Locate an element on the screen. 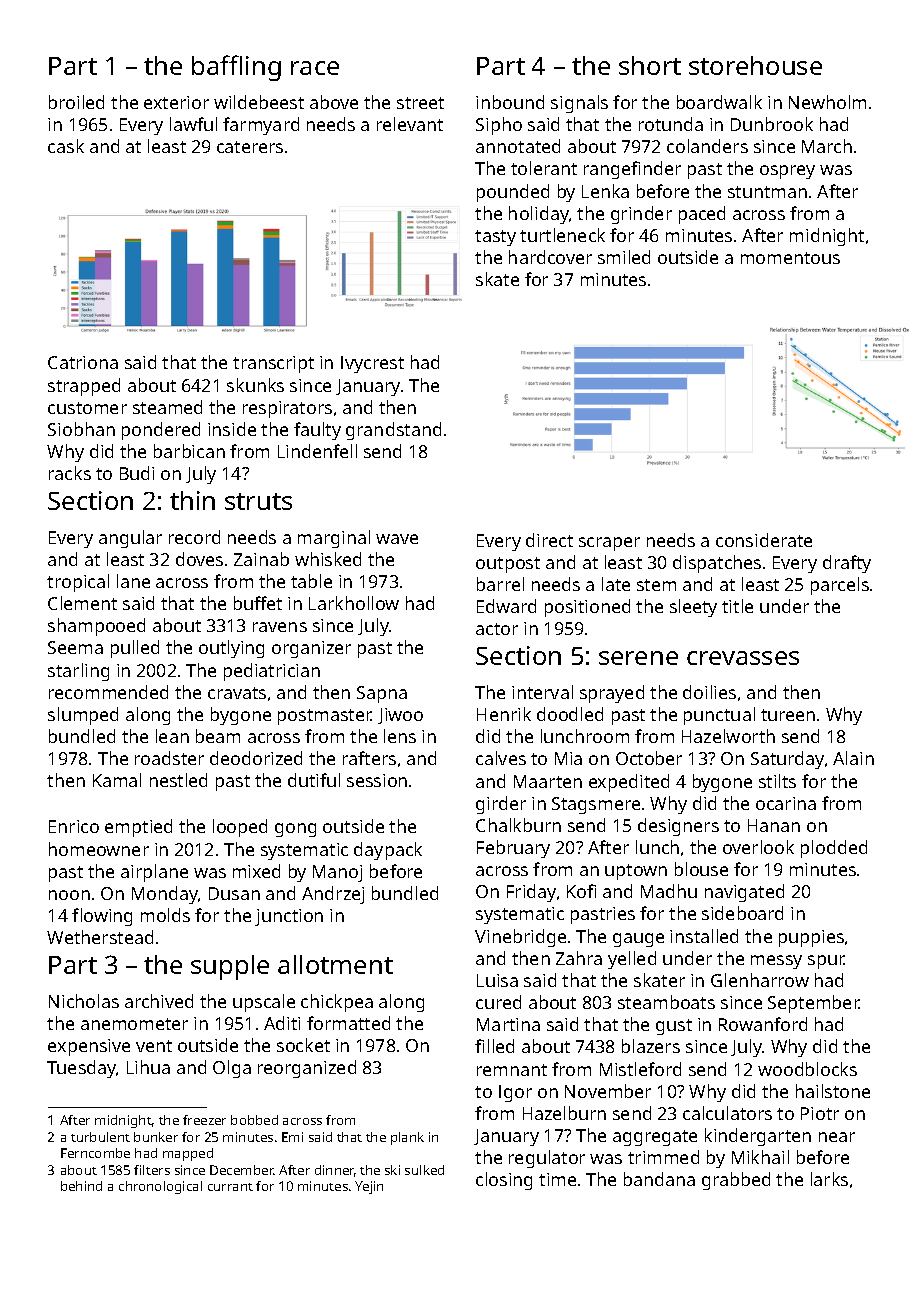 The image size is (924, 1308). Kofi is located at coordinates (581, 891).
